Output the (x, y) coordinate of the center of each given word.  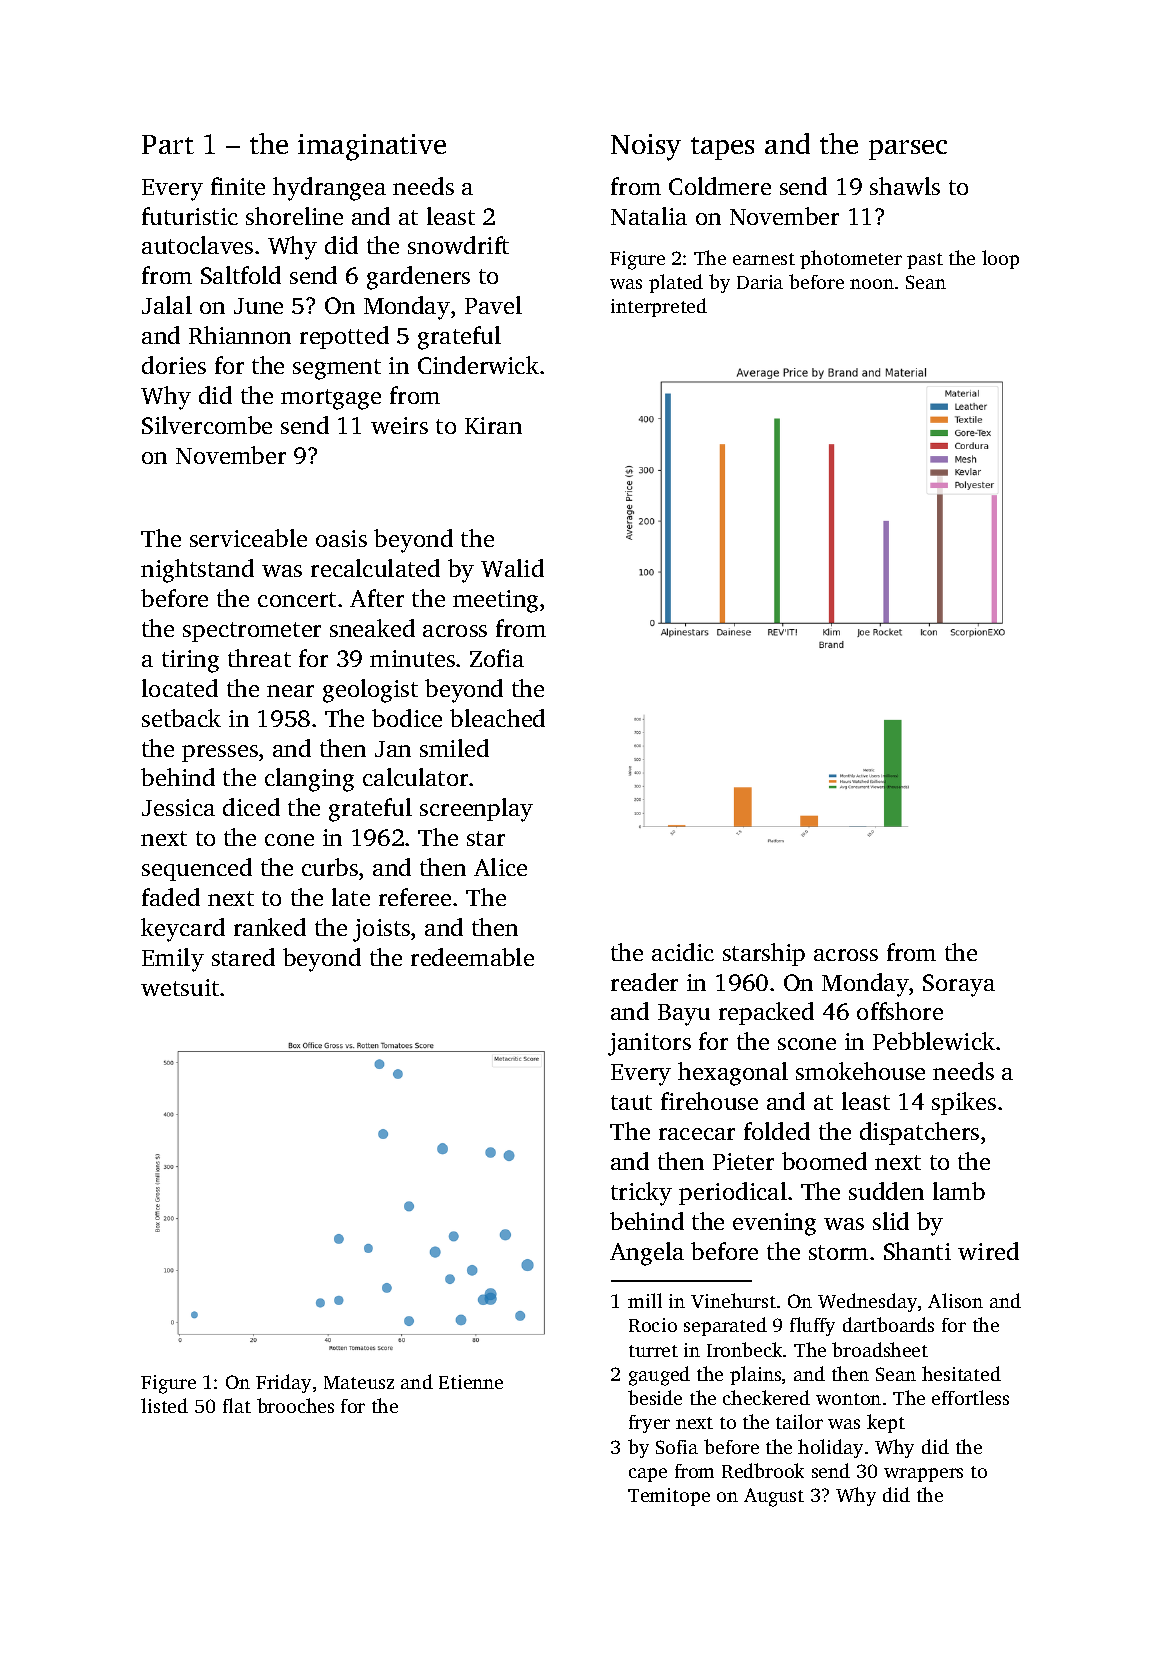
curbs (330, 867)
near (290, 691)
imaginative (372, 147)
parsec (908, 150)
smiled (454, 748)
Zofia (497, 658)
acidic (683, 952)
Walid (512, 568)
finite (238, 186)
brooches (295, 1405)
